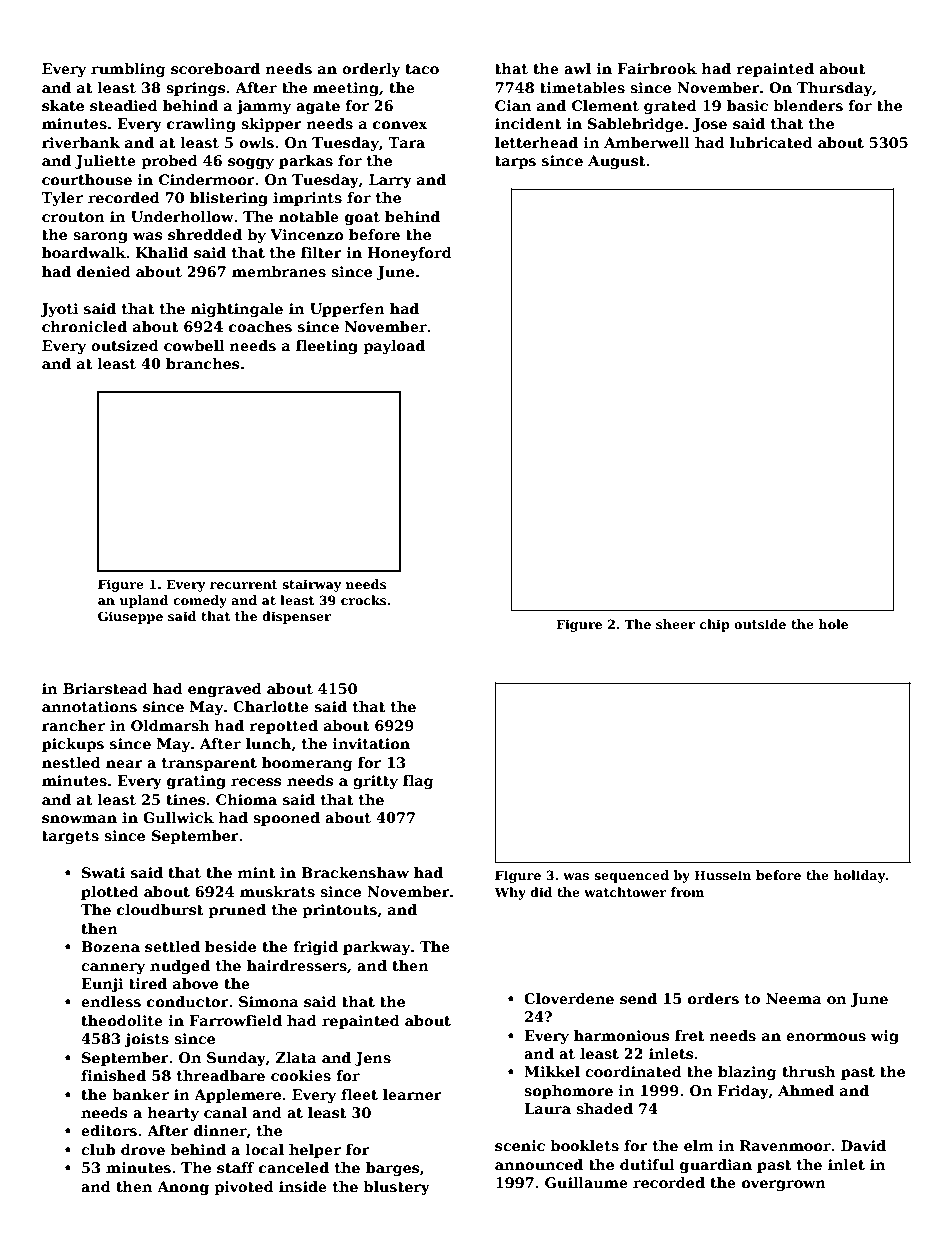 Image resolution: width=952 pixels, height=1233 pixels. Describe the element at coordinates (835, 89) in the screenshot. I see `Thursday` at that location.
